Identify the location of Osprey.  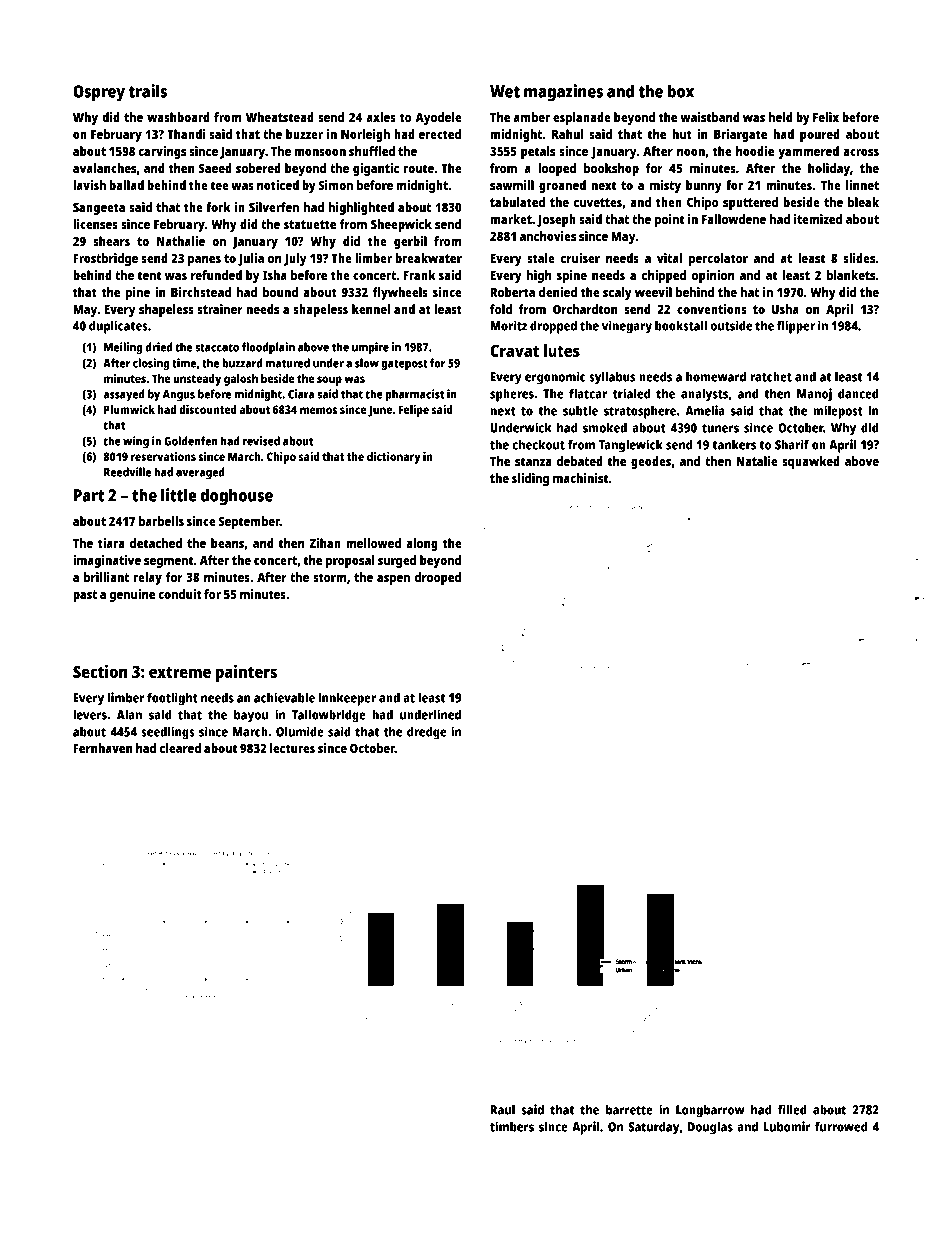
(99, 93).
